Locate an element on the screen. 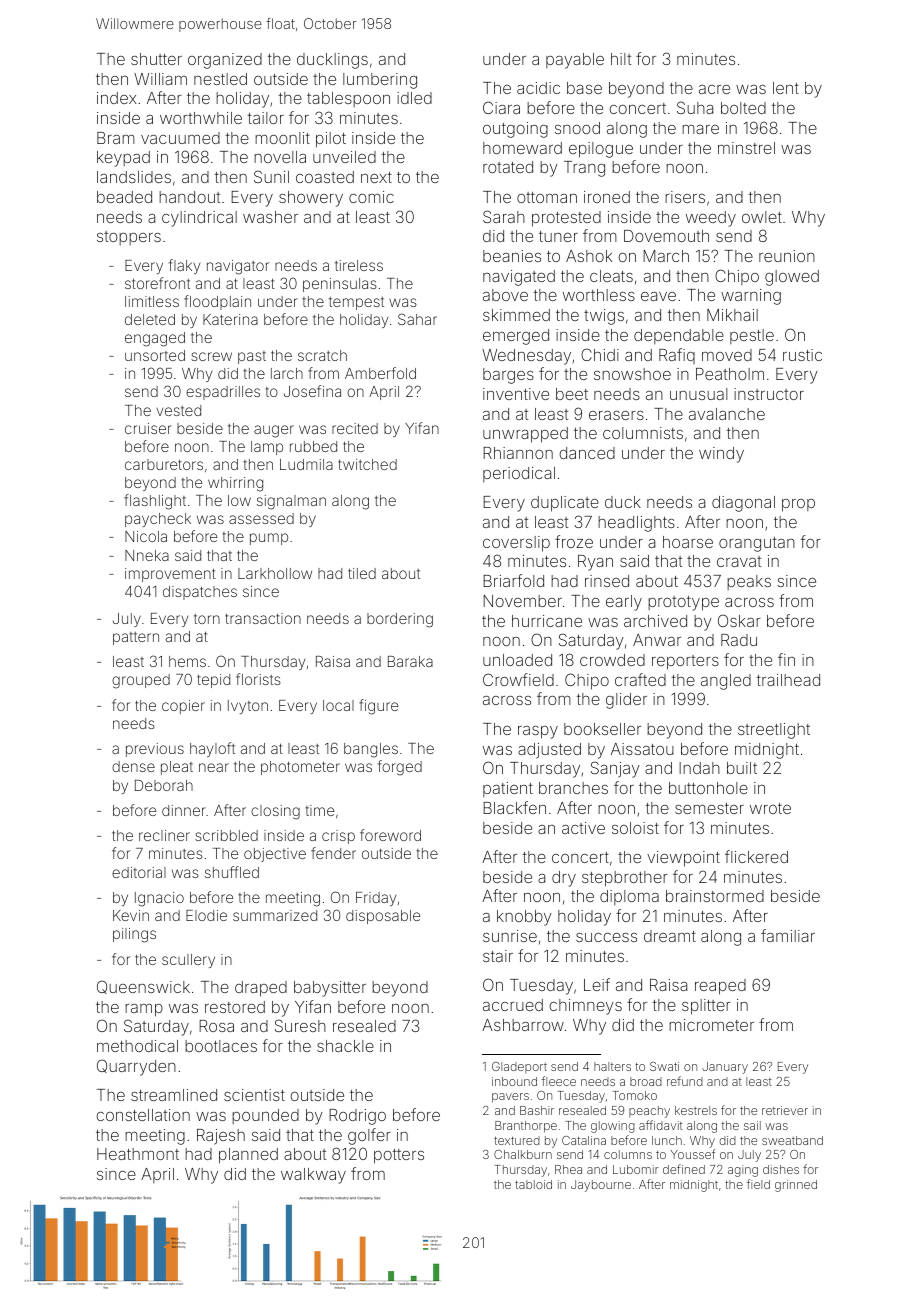 The image size is (924, 1308). pattern is located at coordinates (136, 638).
